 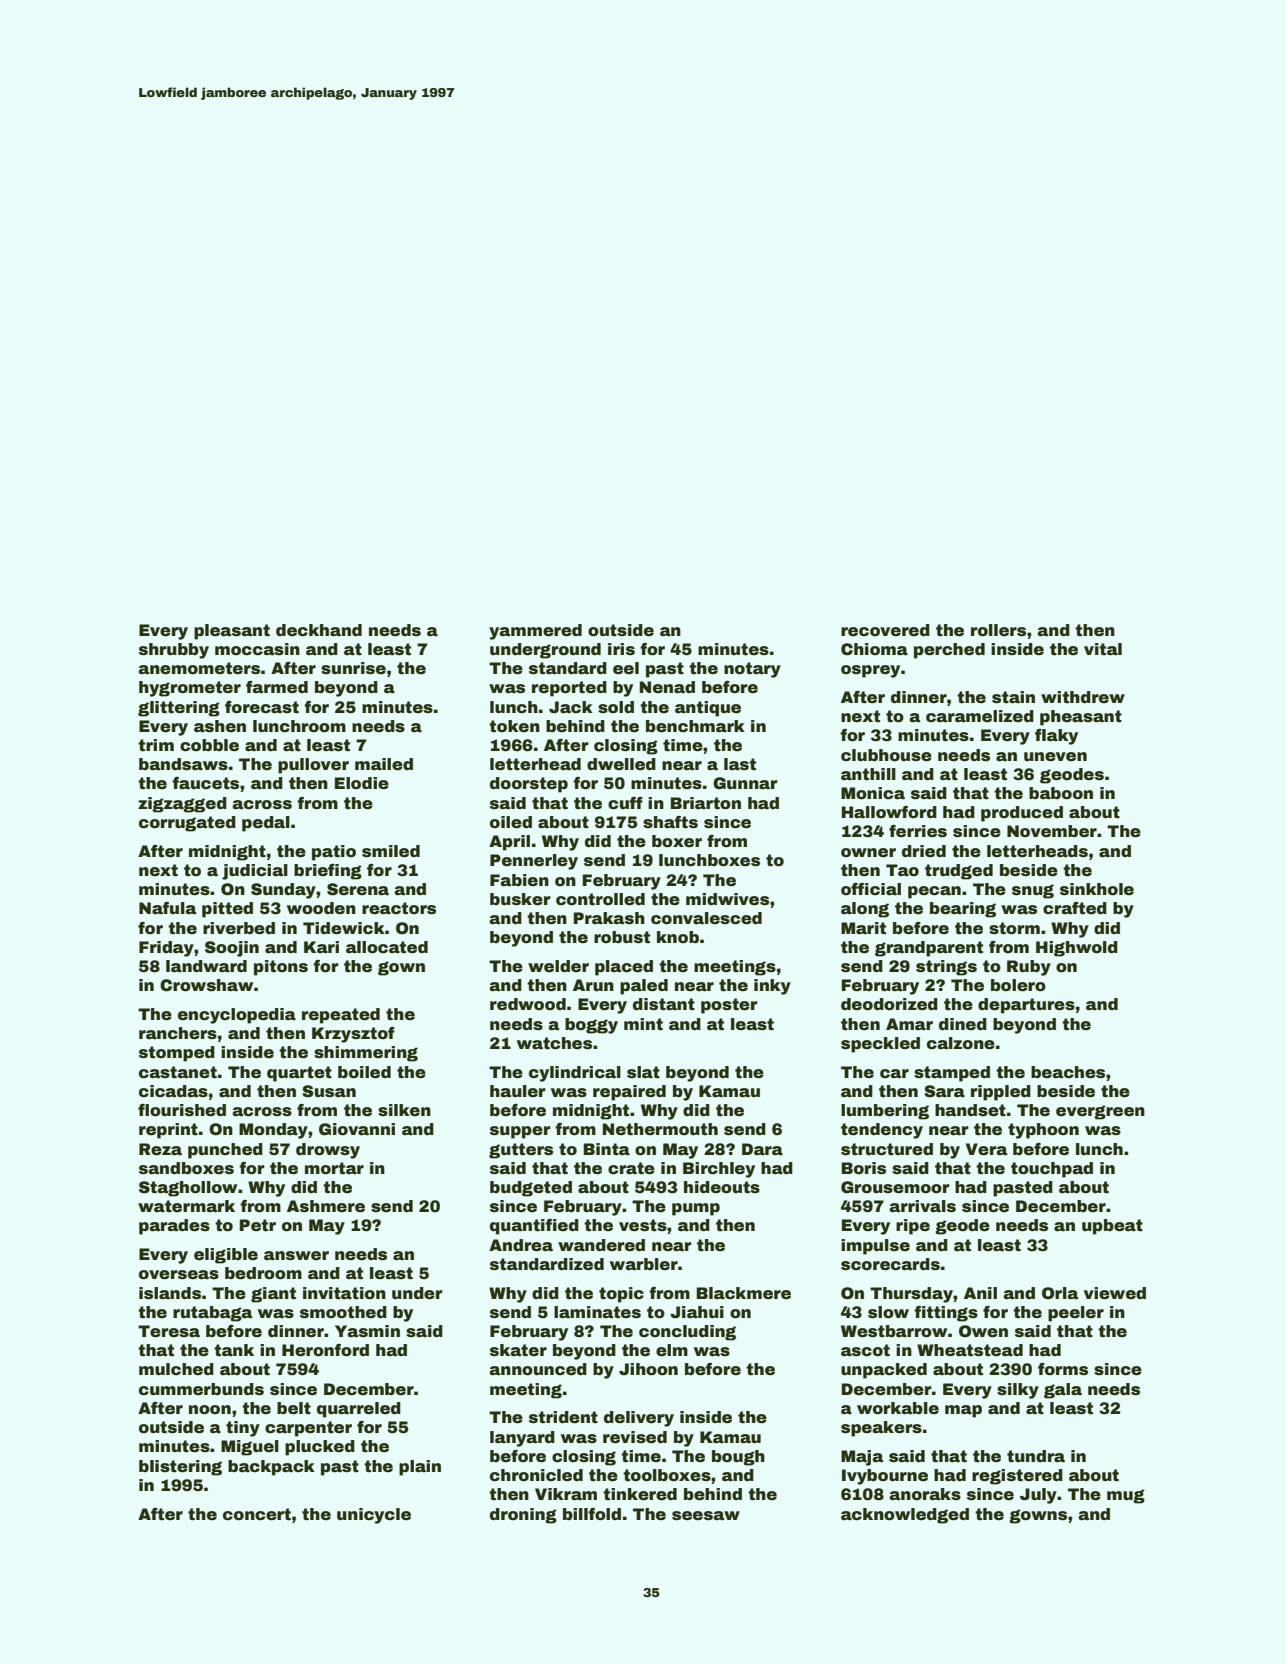 What do you see at coordinates (273, 1131) in the screenshot?
I see `Monday` at bounding box center [273, 1131].
